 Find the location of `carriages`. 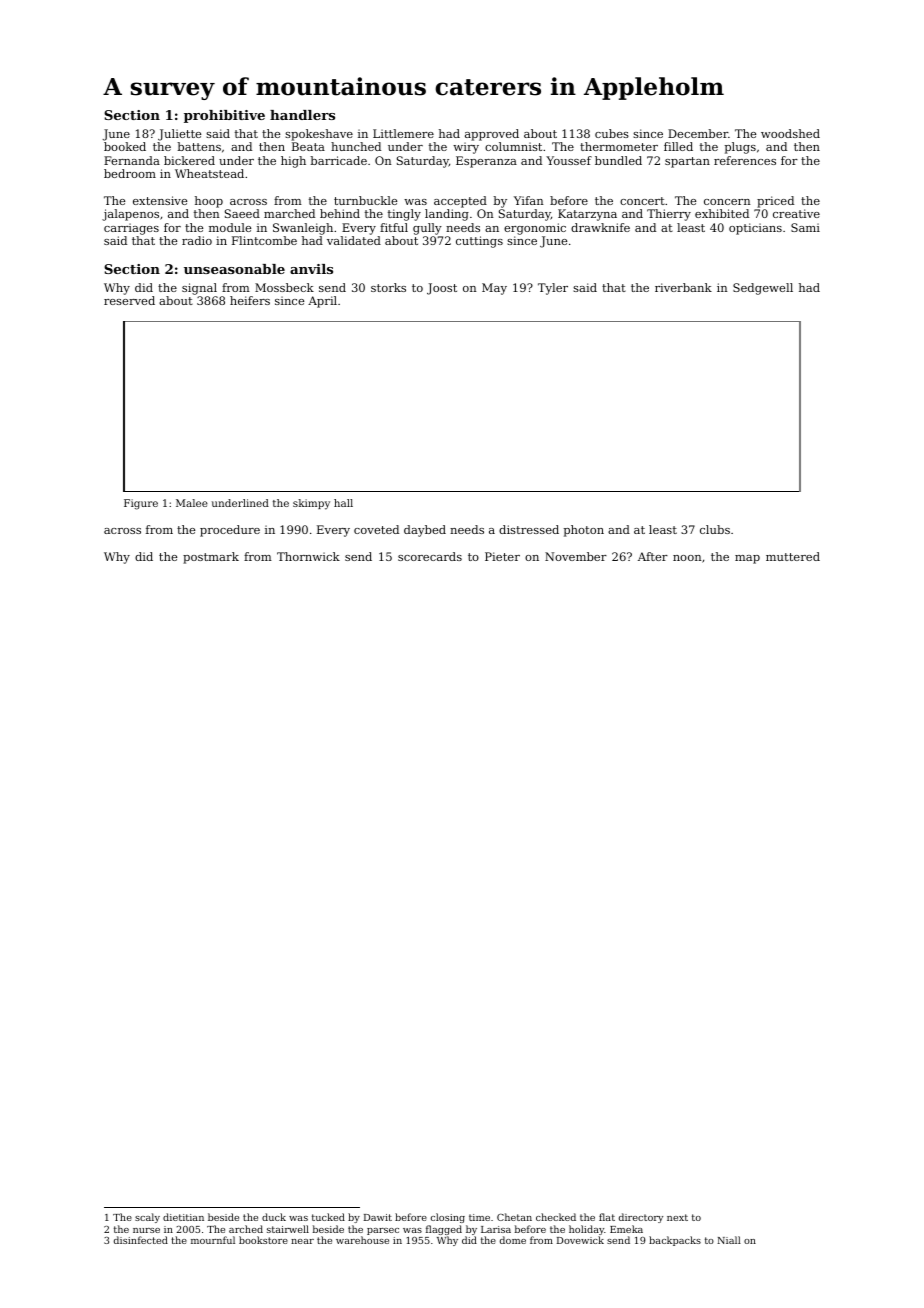

carriages is located at coordinates (131, 229).
